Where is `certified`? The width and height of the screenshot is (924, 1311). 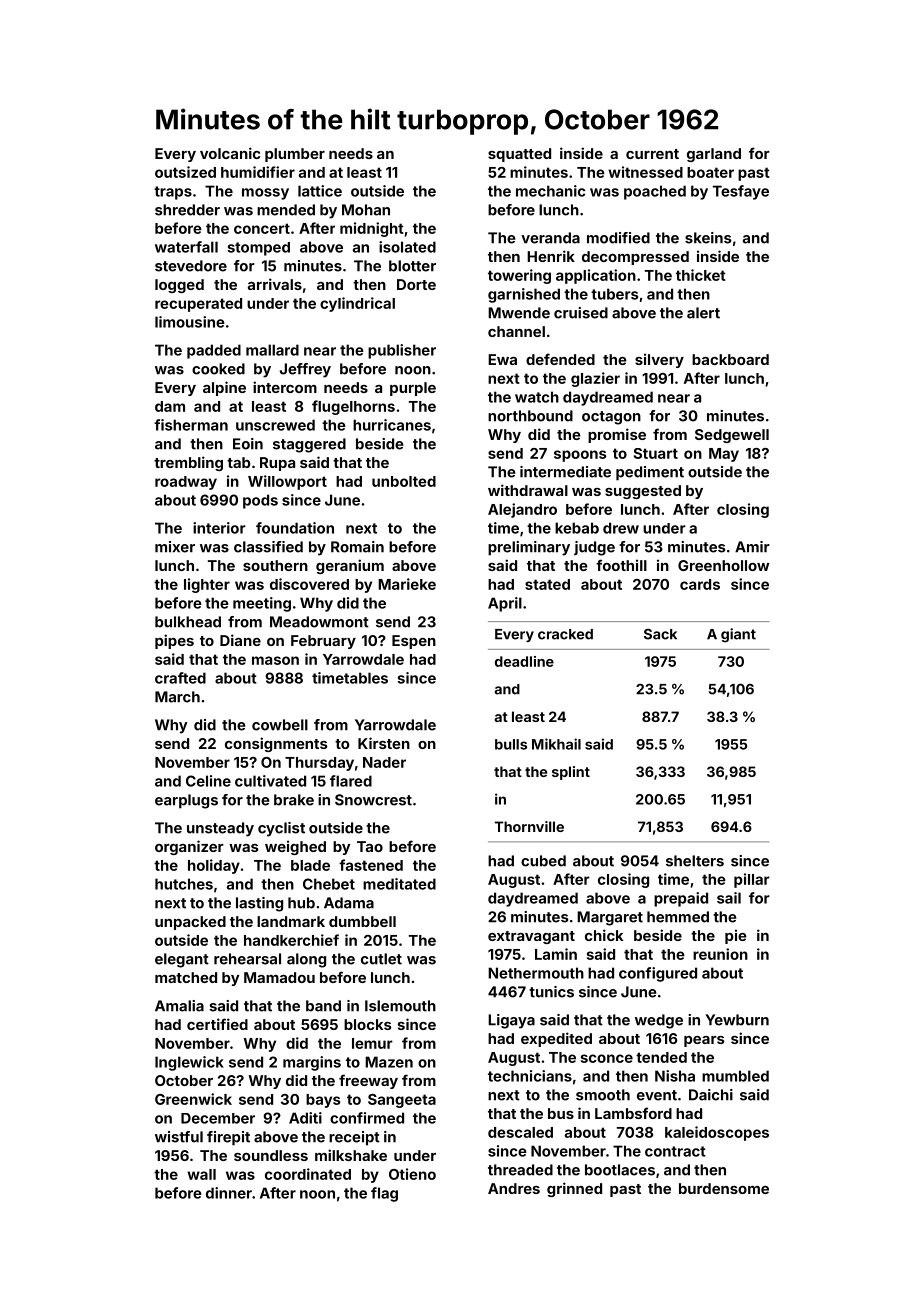
certified is located at coordinates (217, 1024).
